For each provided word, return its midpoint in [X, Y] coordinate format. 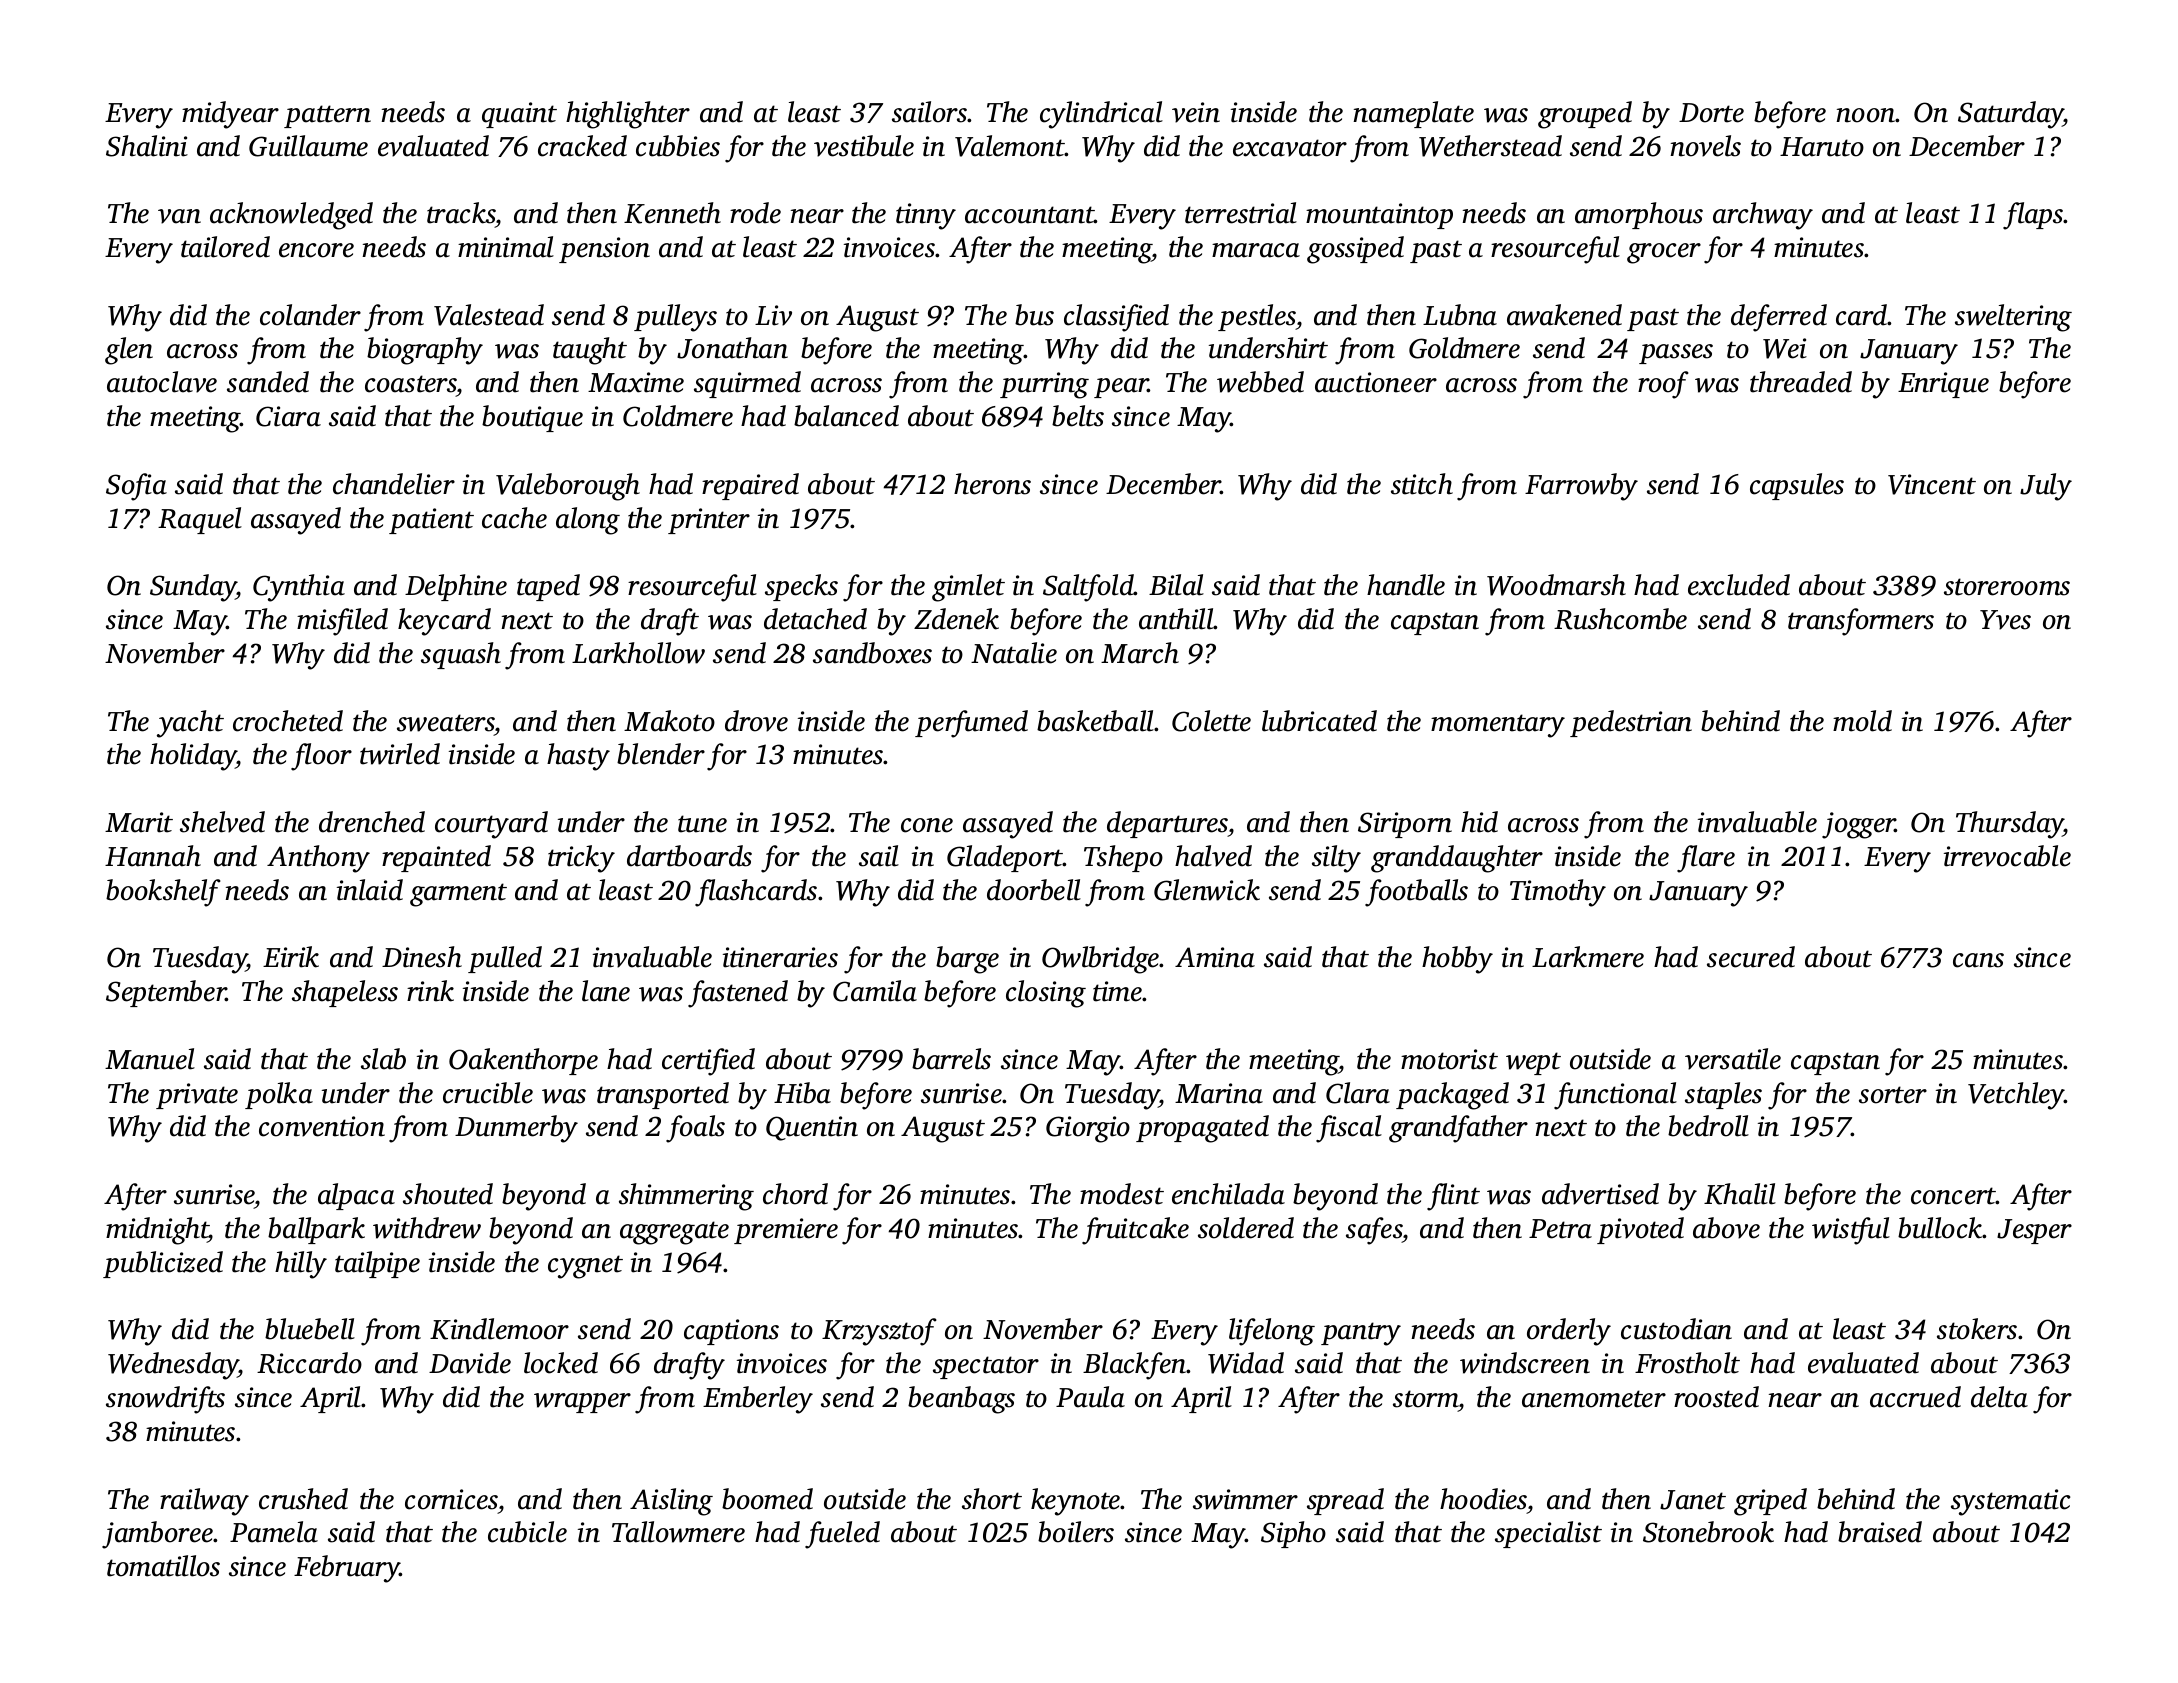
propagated [1202, 1129]
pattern [327, 116]
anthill [1176, 619]
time [1118, 991]
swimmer [1245, 1499]
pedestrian [1631, 723]
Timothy [1558, 893]
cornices [451, 1499]
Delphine [456, 587]
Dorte [1711, 113]
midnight [157, 1231]
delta [1999, 1397]
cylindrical [1101, 115]
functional [1615, 1096]
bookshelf [163, 893]
